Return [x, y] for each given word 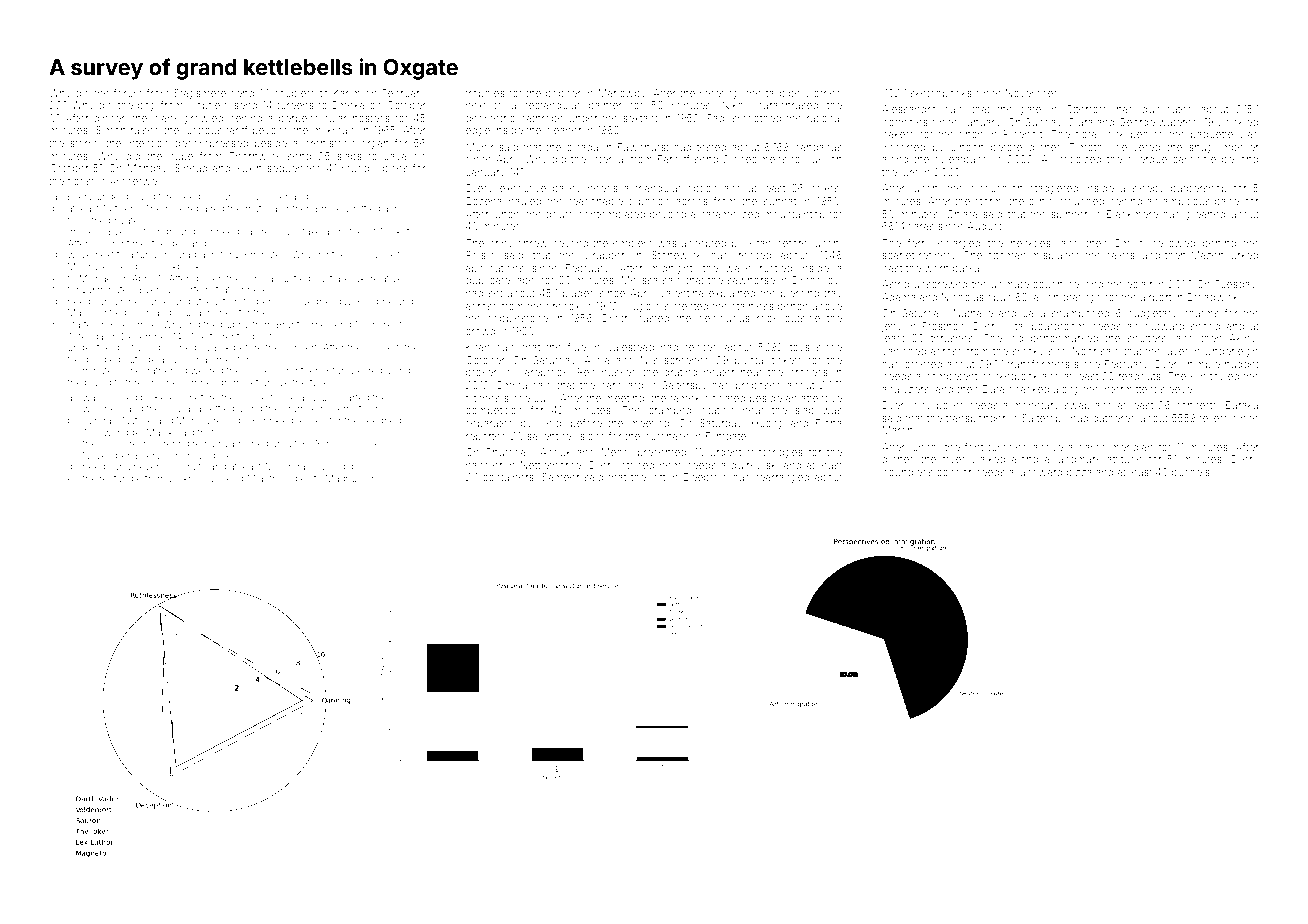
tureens [295, 105]
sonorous [186, 456]
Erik [222, 347]
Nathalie [973, 313]
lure [910, 172]
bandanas [818, 147]
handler [484, 465]
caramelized [729, 214]
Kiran [478, 347]
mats [256, 209]
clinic [1041, 201]
